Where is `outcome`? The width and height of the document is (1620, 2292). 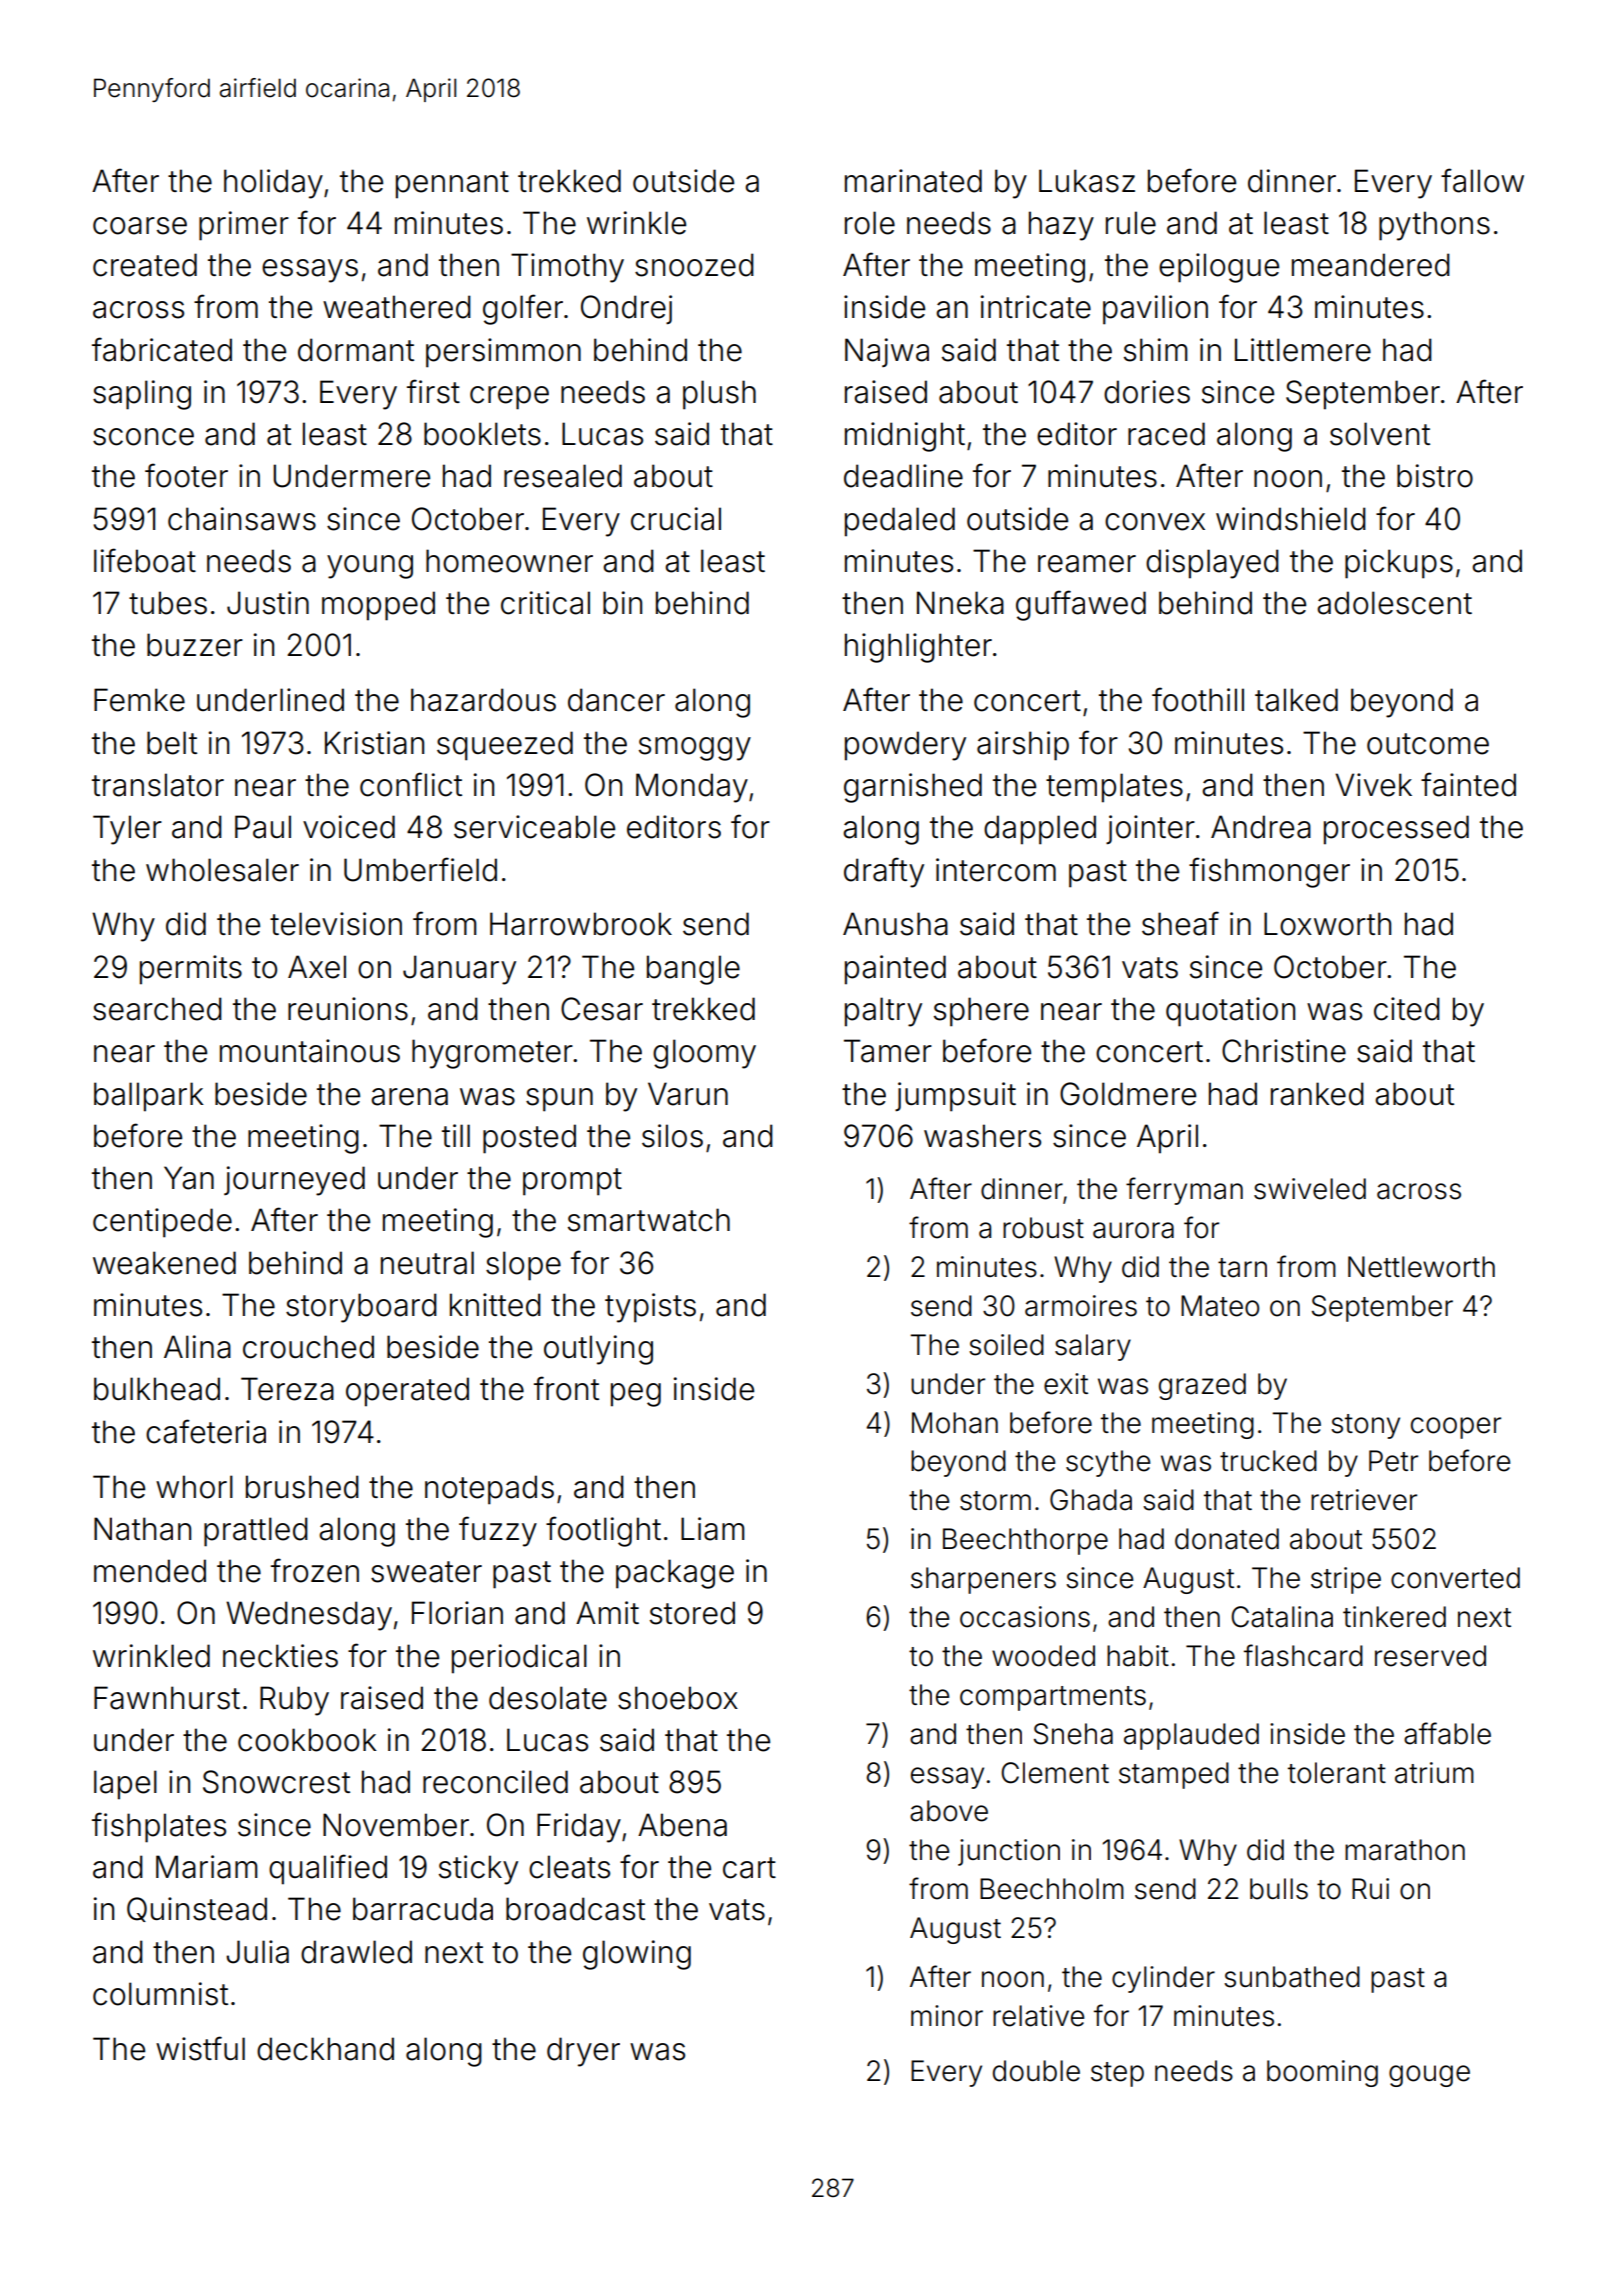 outcome is located at coordinates (1428, 744).
